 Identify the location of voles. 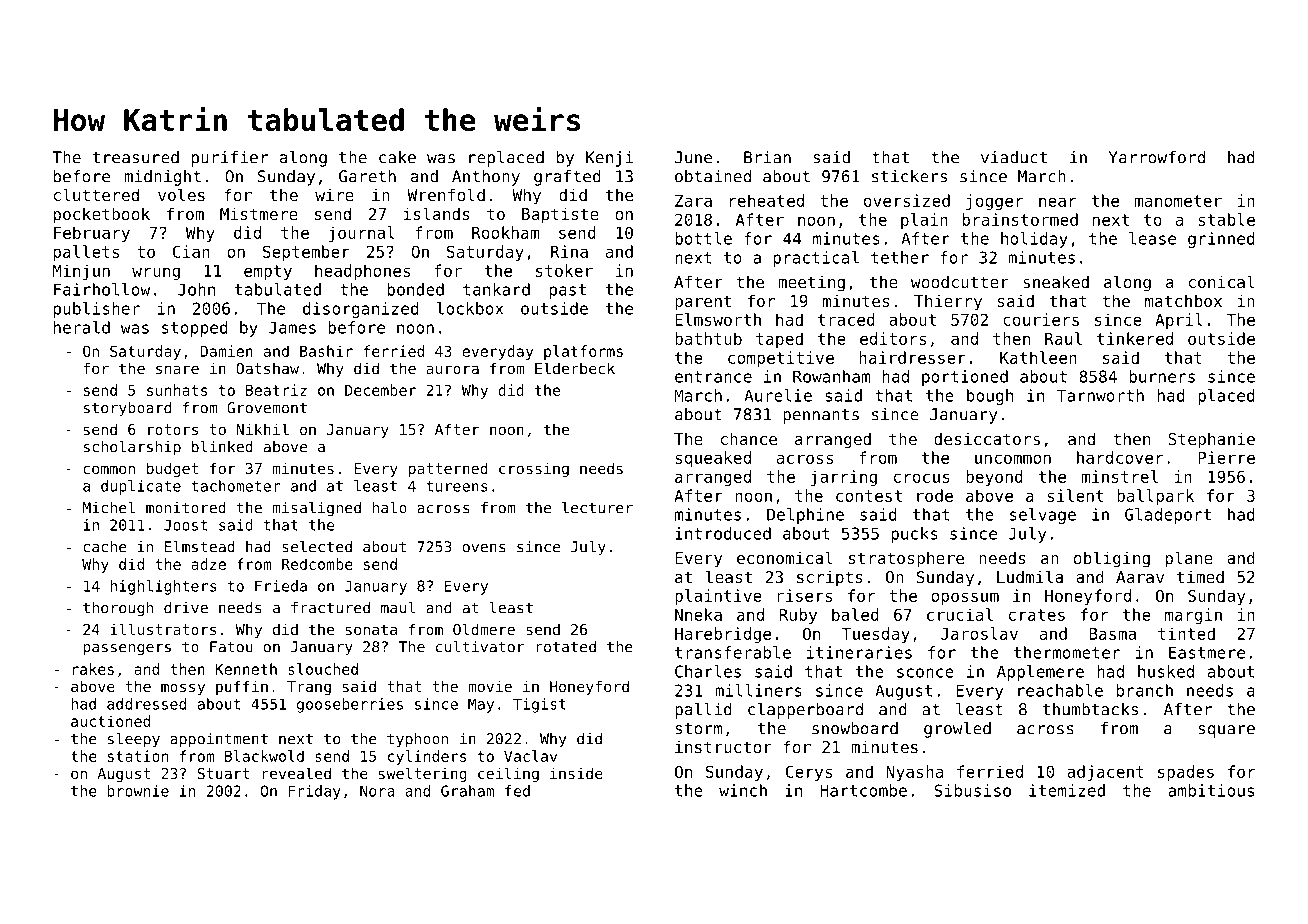
(181, 194).
